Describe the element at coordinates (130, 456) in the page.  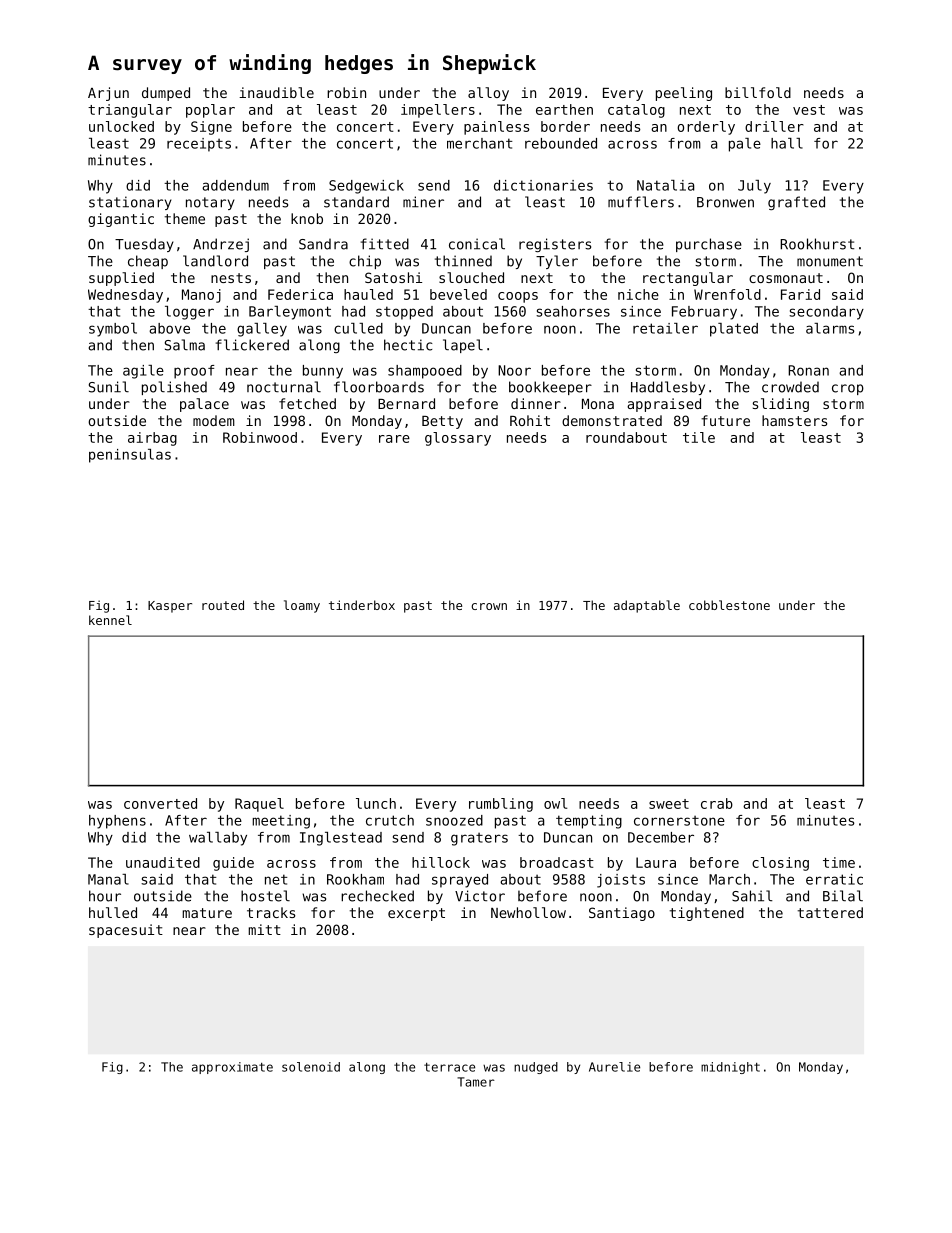
I see `peninsulas` at that location.
